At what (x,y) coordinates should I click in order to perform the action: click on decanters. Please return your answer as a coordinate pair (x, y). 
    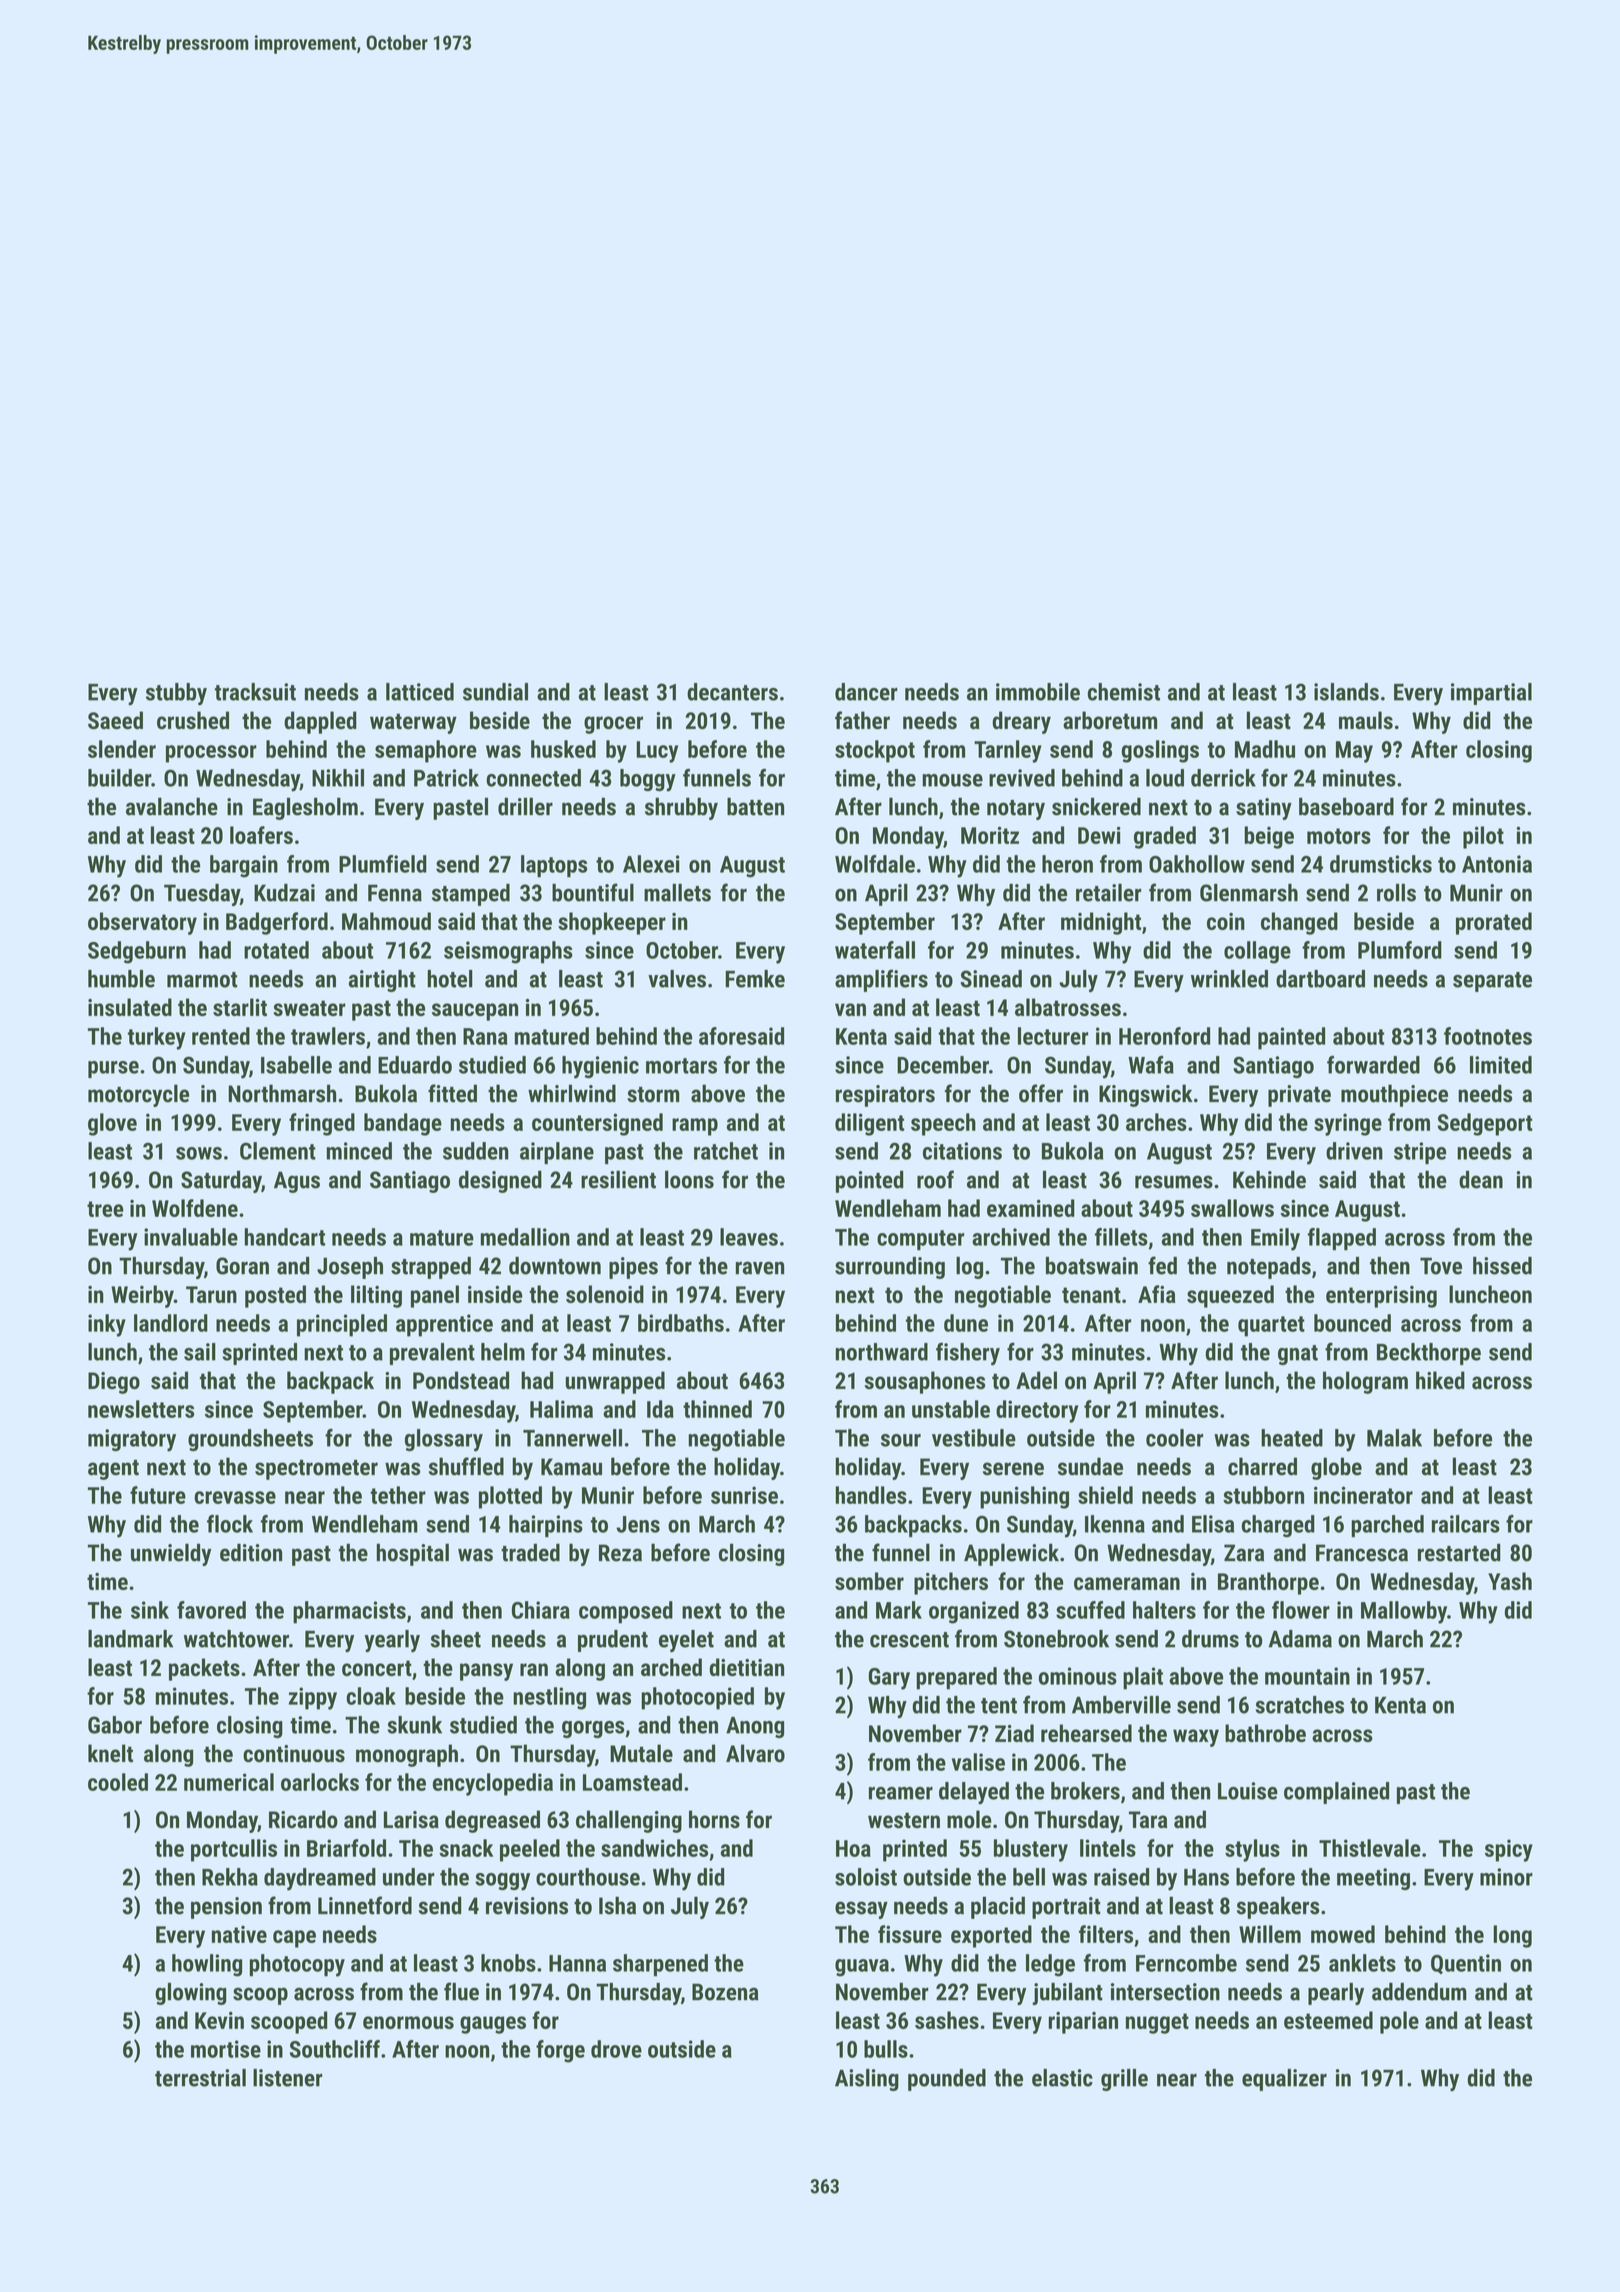
    Looking at the image, I should click on (732, 692).
